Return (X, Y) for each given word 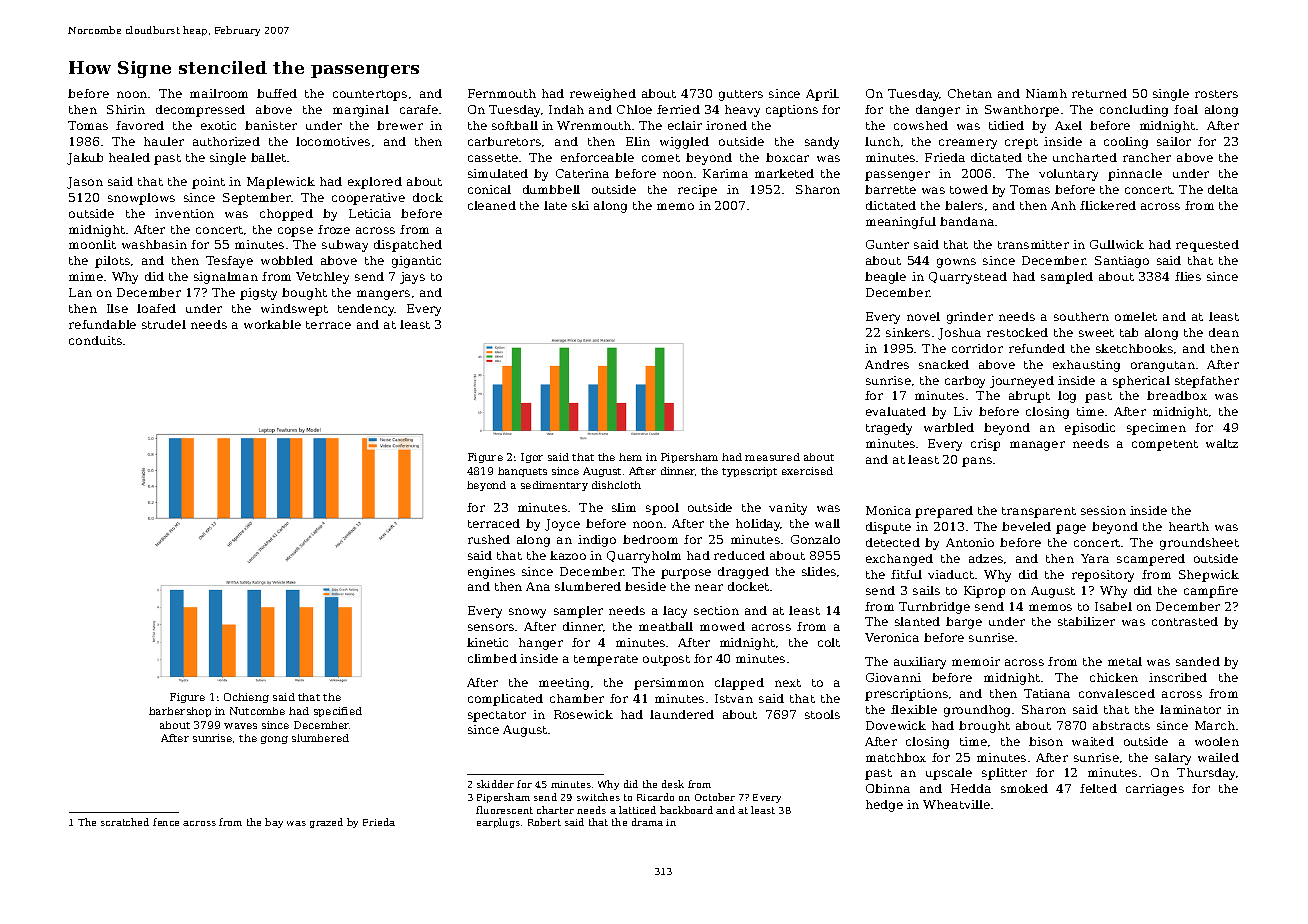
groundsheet (1199, 544)
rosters (1216, 94)
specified (338, 712)
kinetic (487, 642)
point (208, 183)
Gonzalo (815, 539)
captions (792, 111)
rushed (489, 539)
